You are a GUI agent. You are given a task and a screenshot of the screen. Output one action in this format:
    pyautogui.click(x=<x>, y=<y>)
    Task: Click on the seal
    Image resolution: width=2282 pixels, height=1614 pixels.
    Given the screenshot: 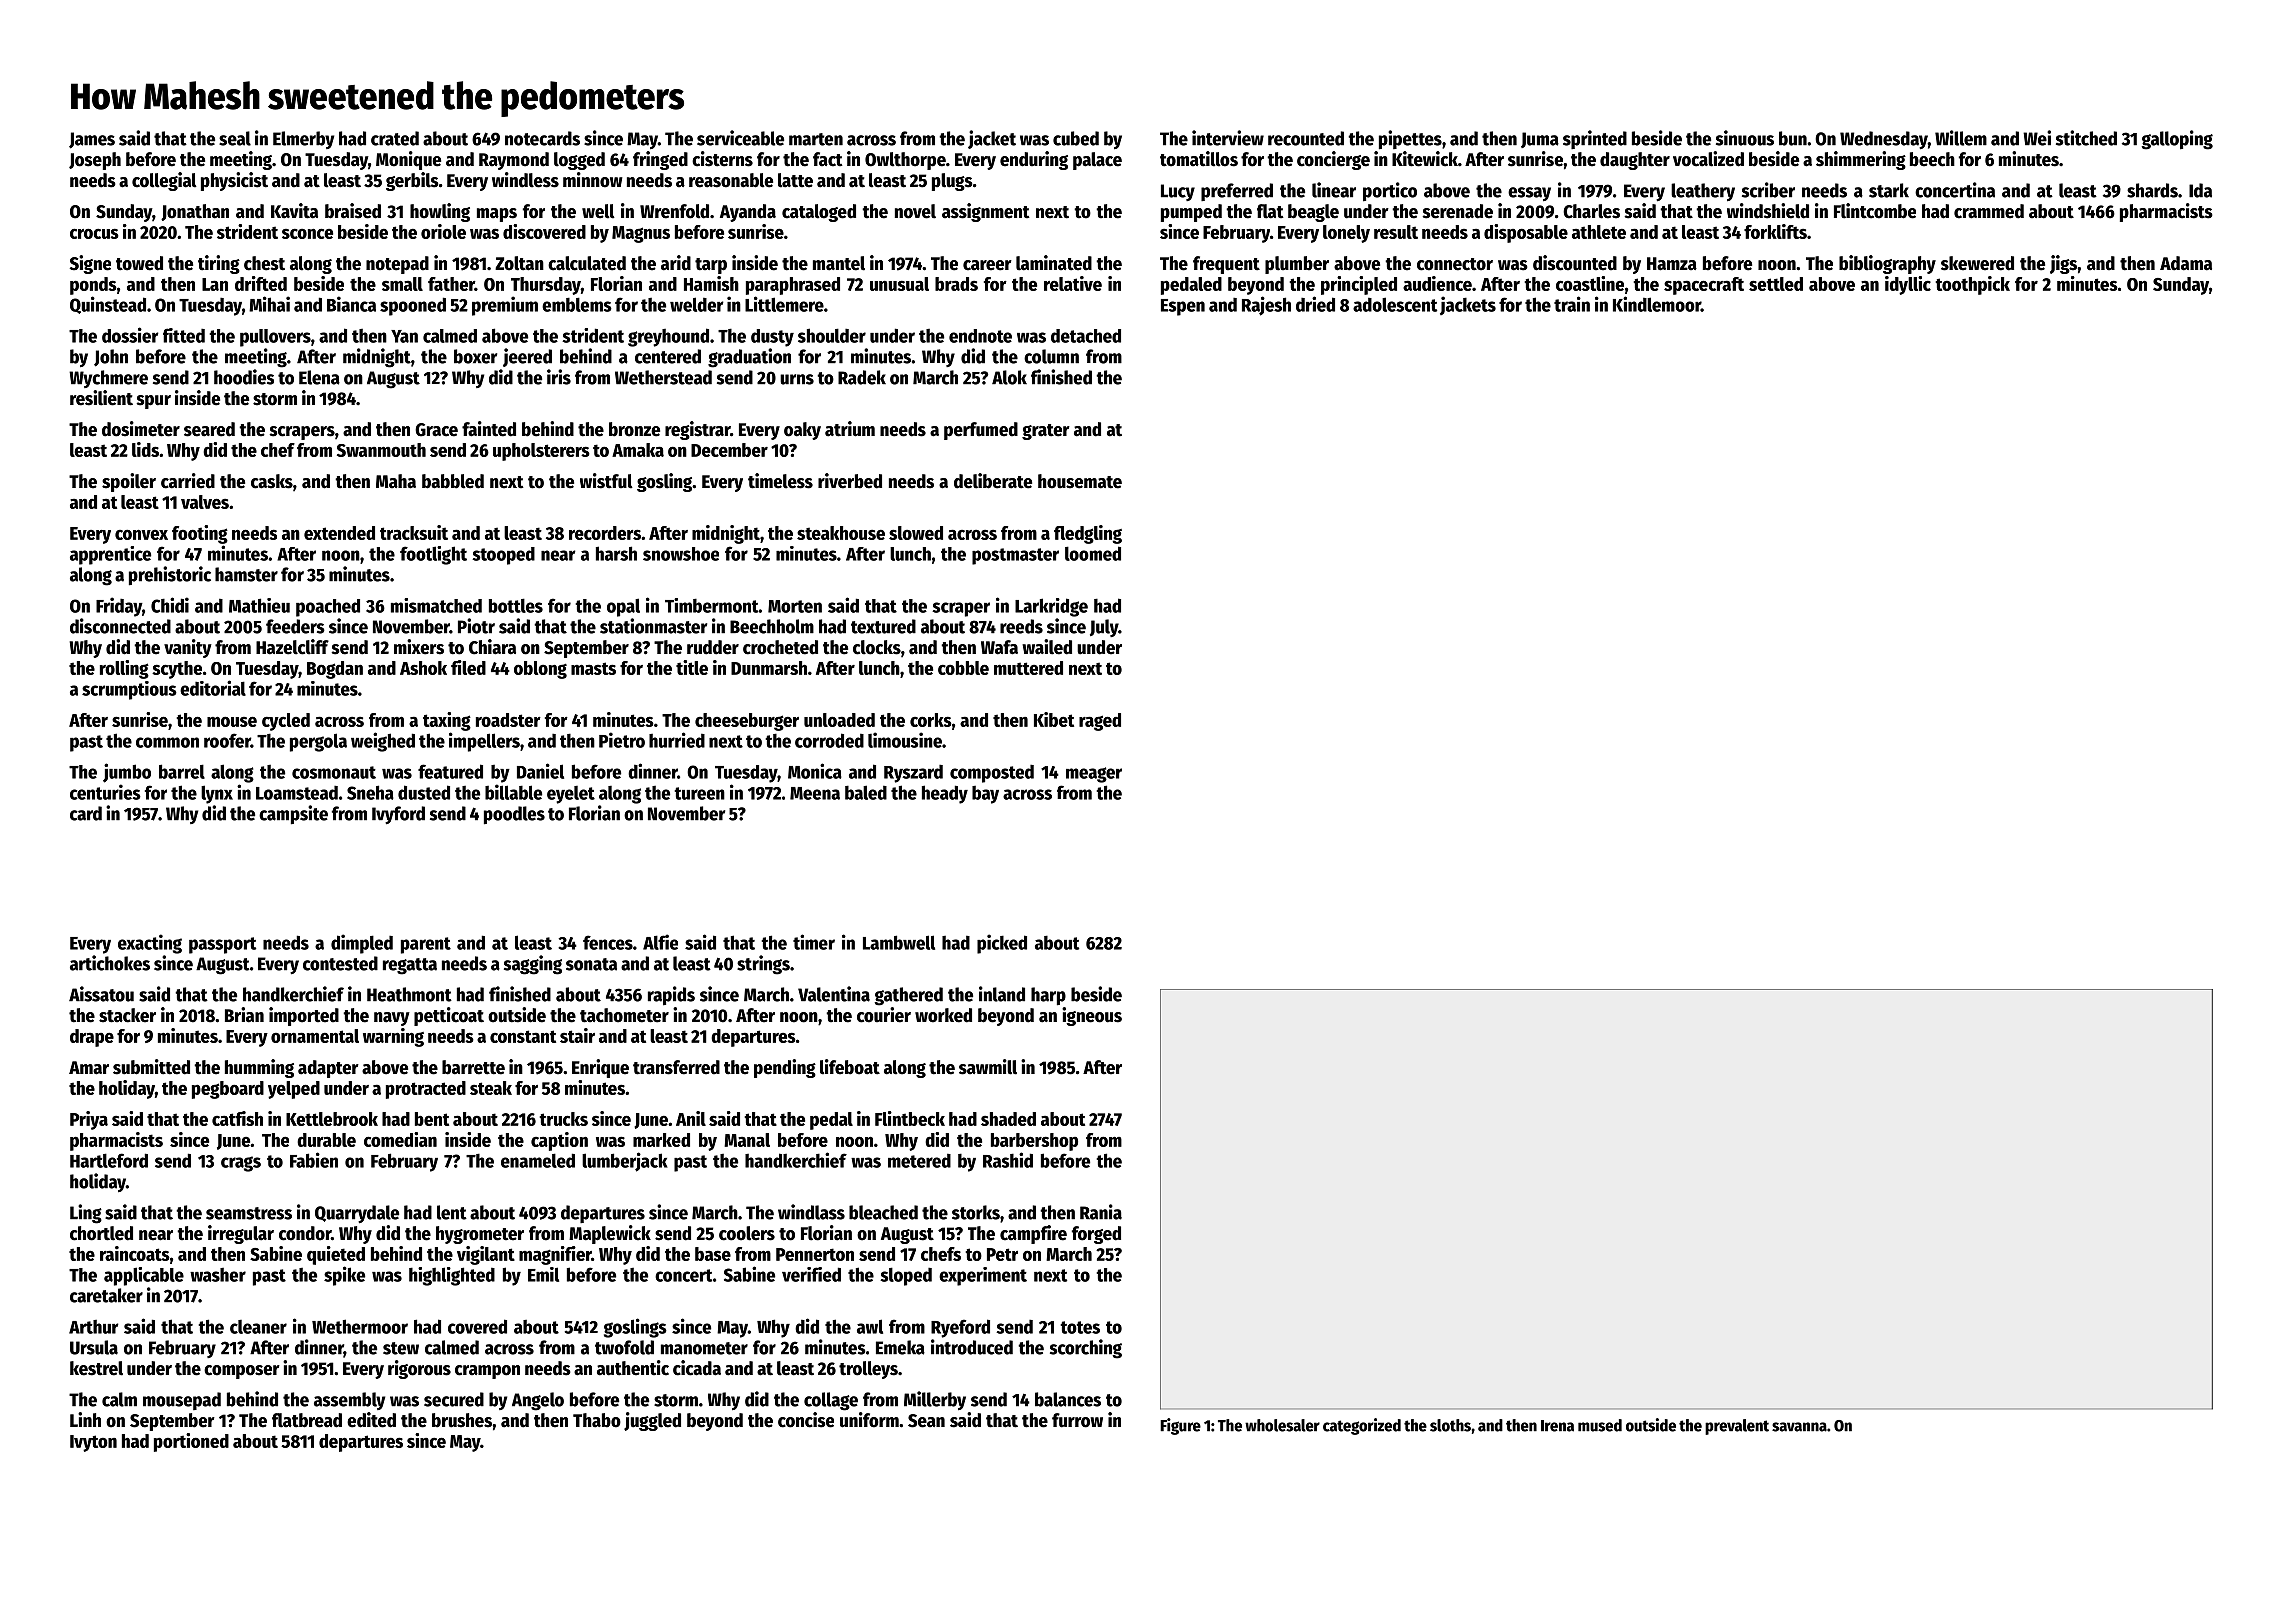 What is the action you would take?
    pyautogui.click(x=235, y=138)
